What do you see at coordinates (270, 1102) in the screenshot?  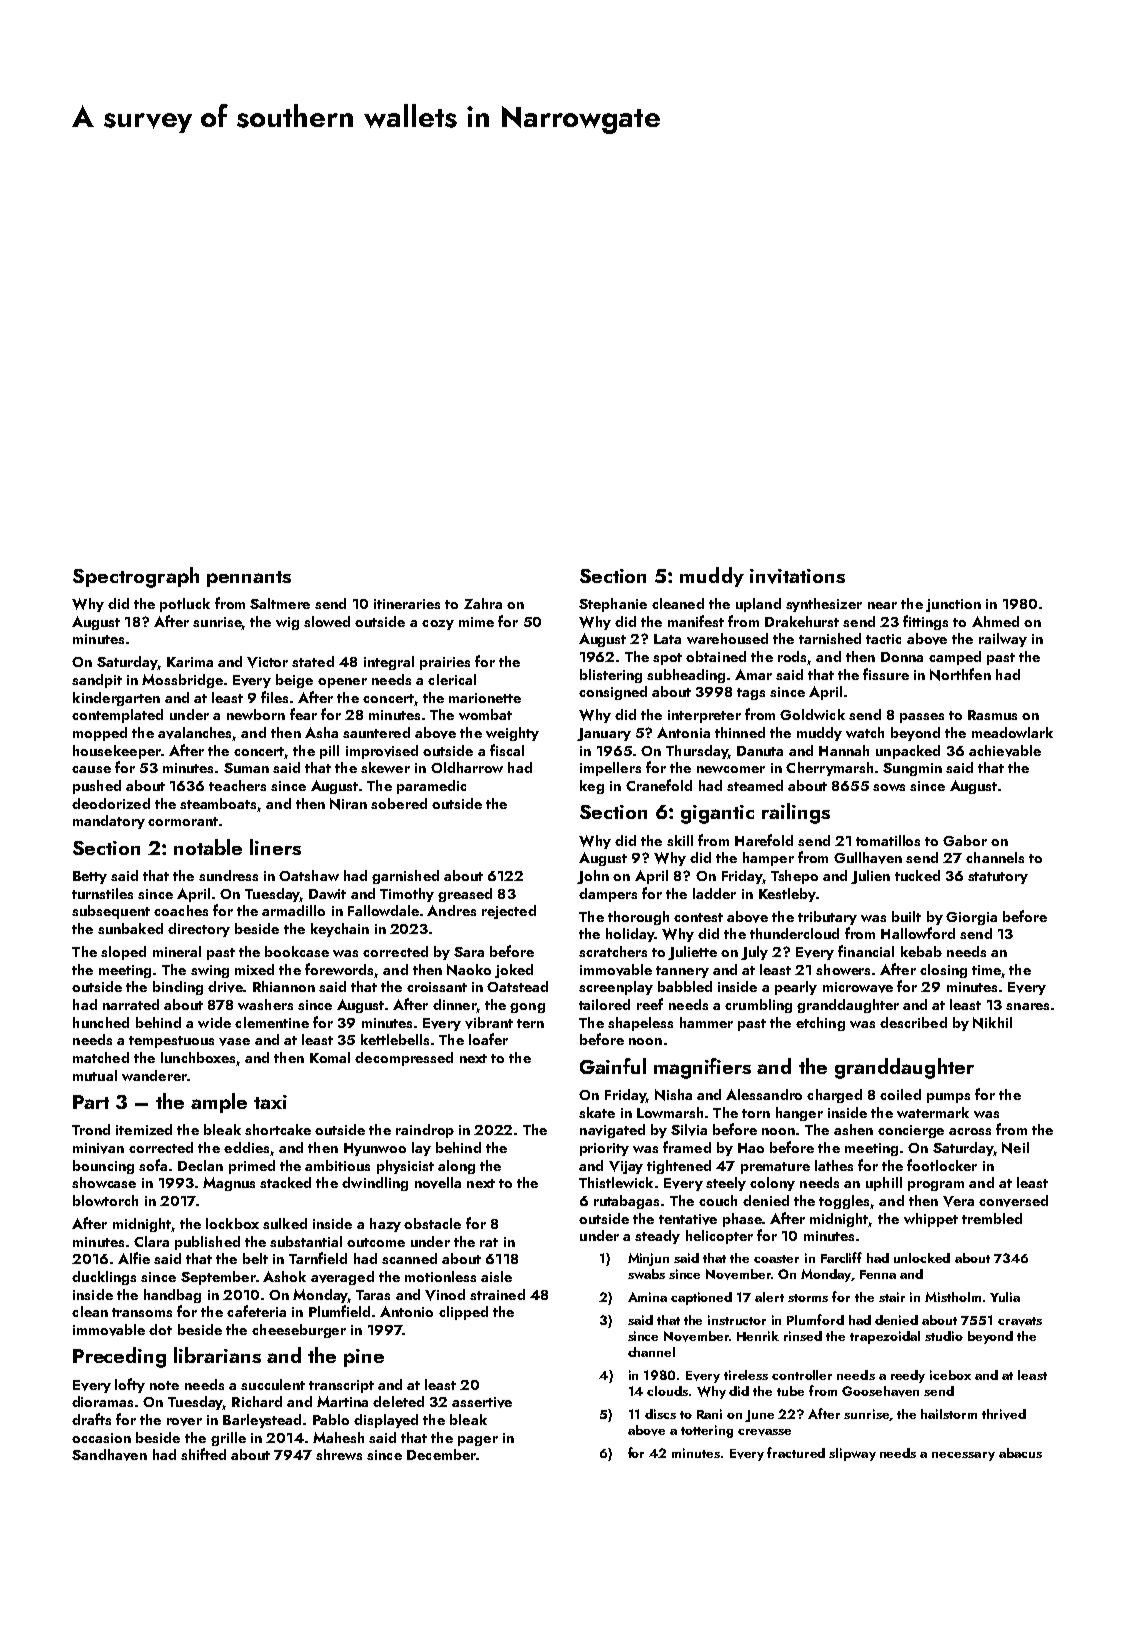 I see `taxi` at bounding box center [270, 1102].
